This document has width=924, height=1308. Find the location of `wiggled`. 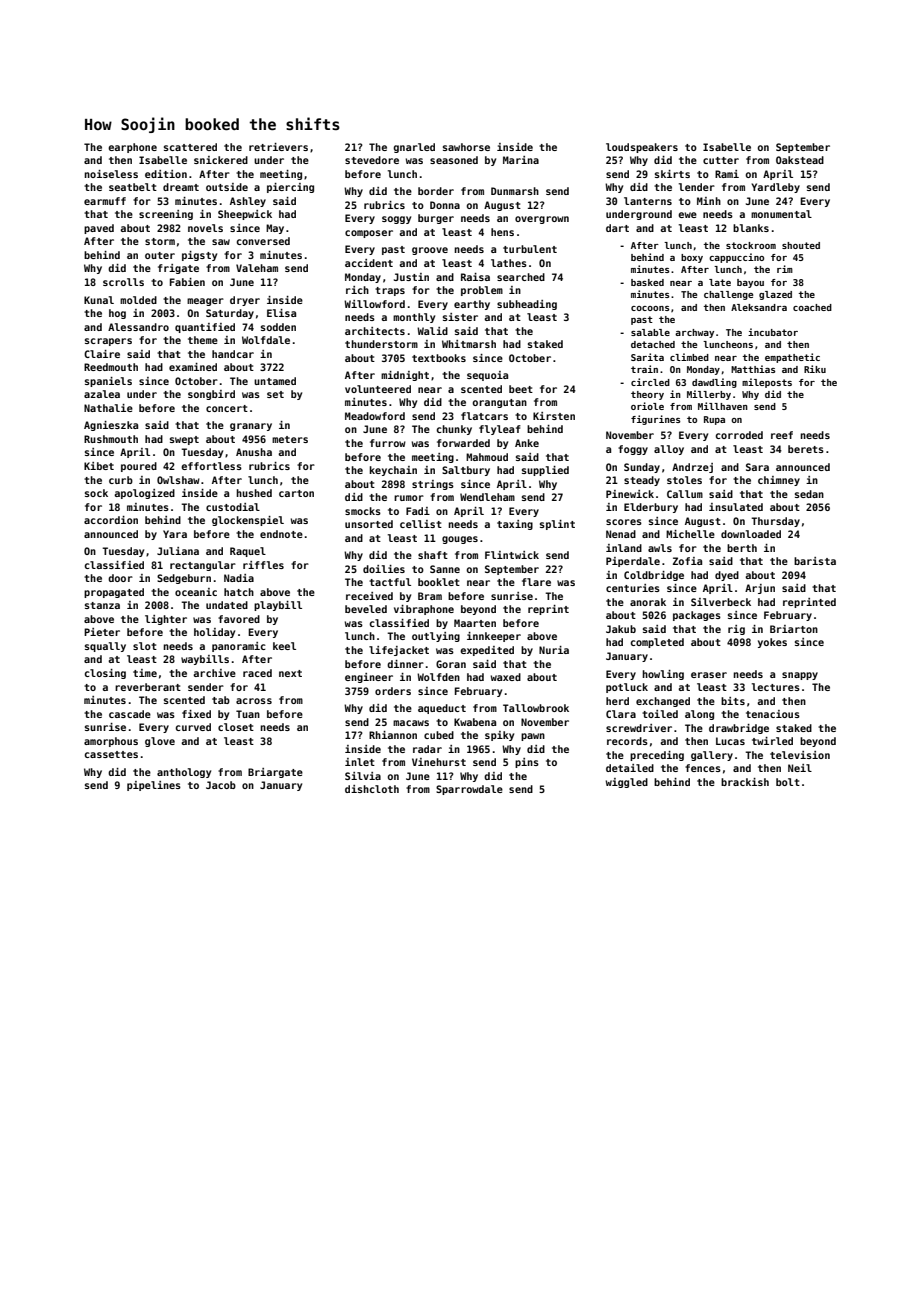

wiggled is located at coordinates (626, 783).
